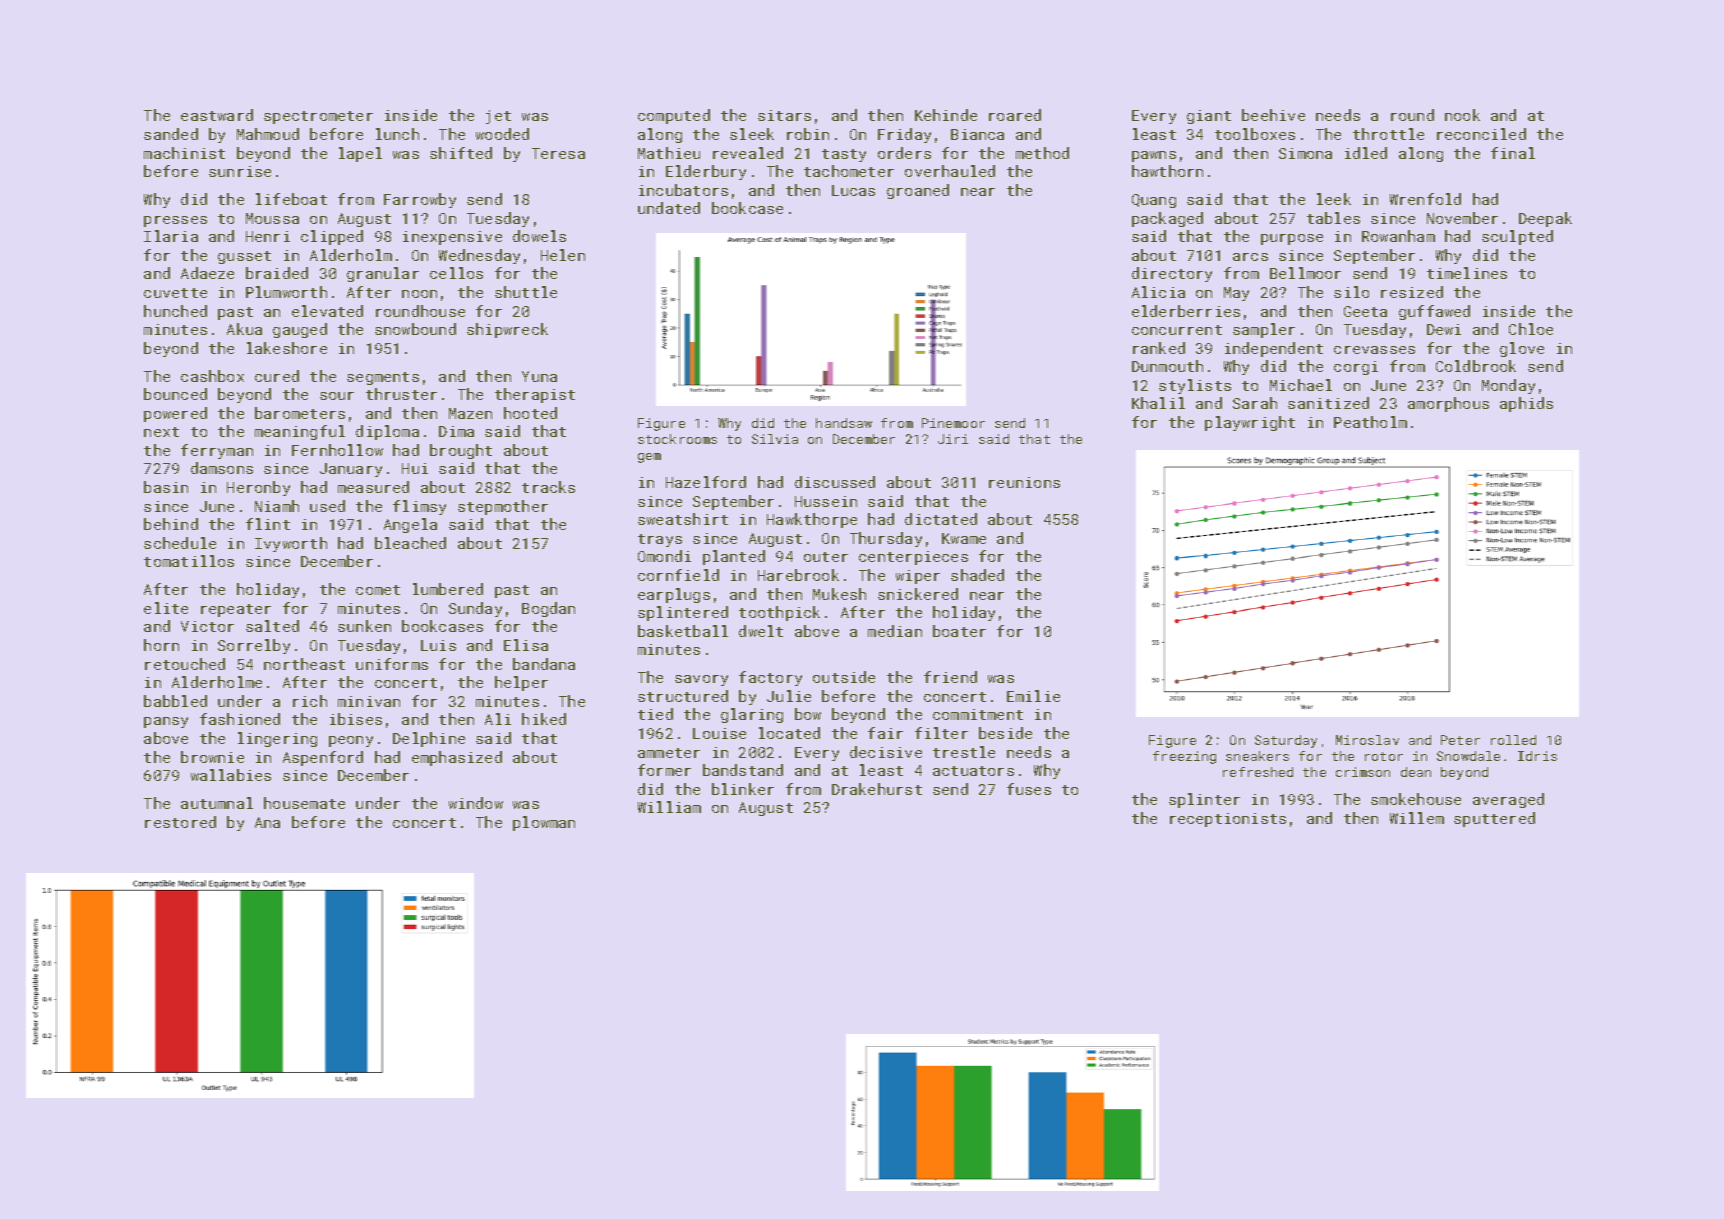 The image size is (1724, 1219). What do you see at coordinates (457, 758) in the document?
I see `emphasized` at bounding box center [457, 758].
